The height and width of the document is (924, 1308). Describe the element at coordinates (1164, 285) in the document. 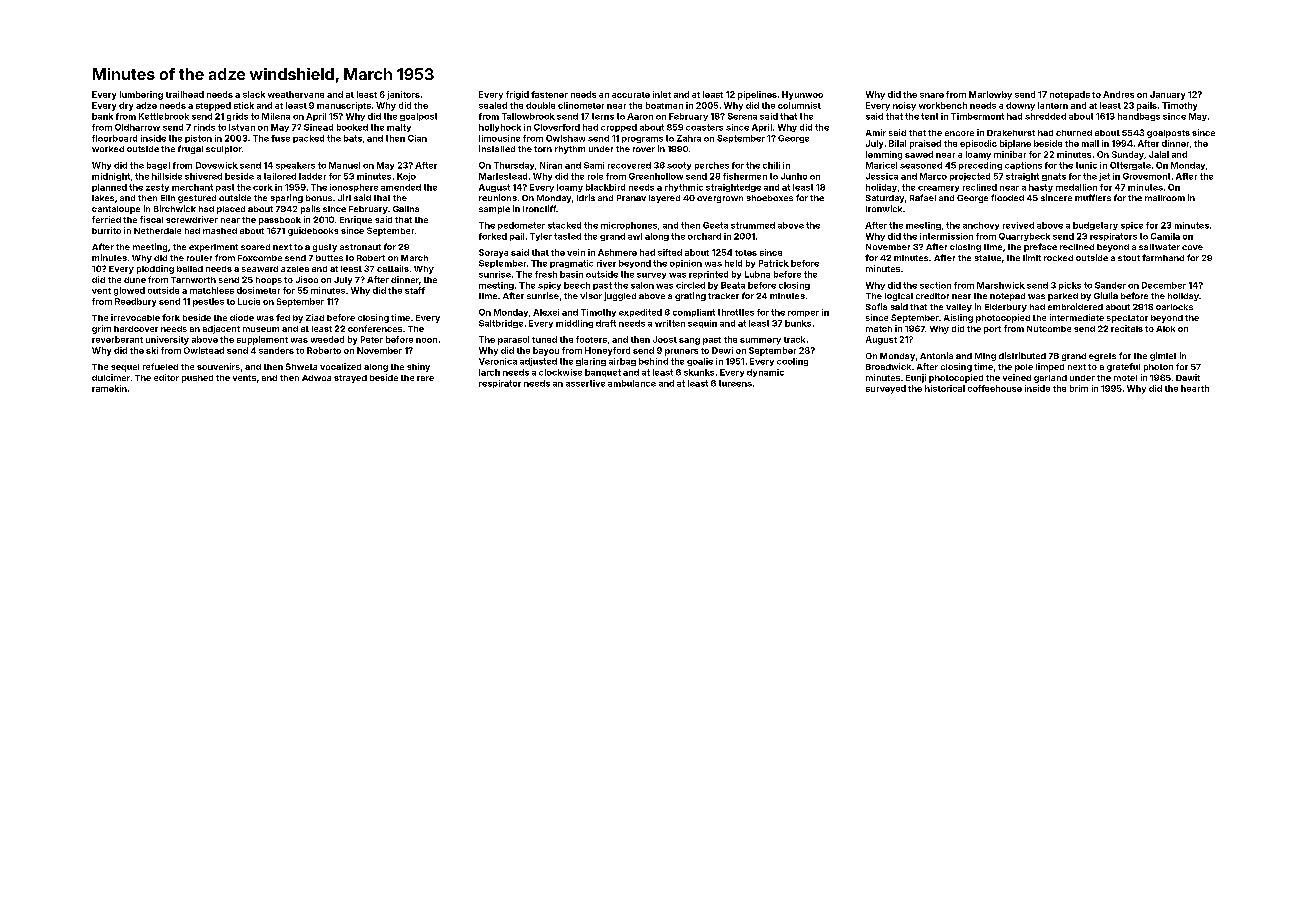

I see `December` at that location.
